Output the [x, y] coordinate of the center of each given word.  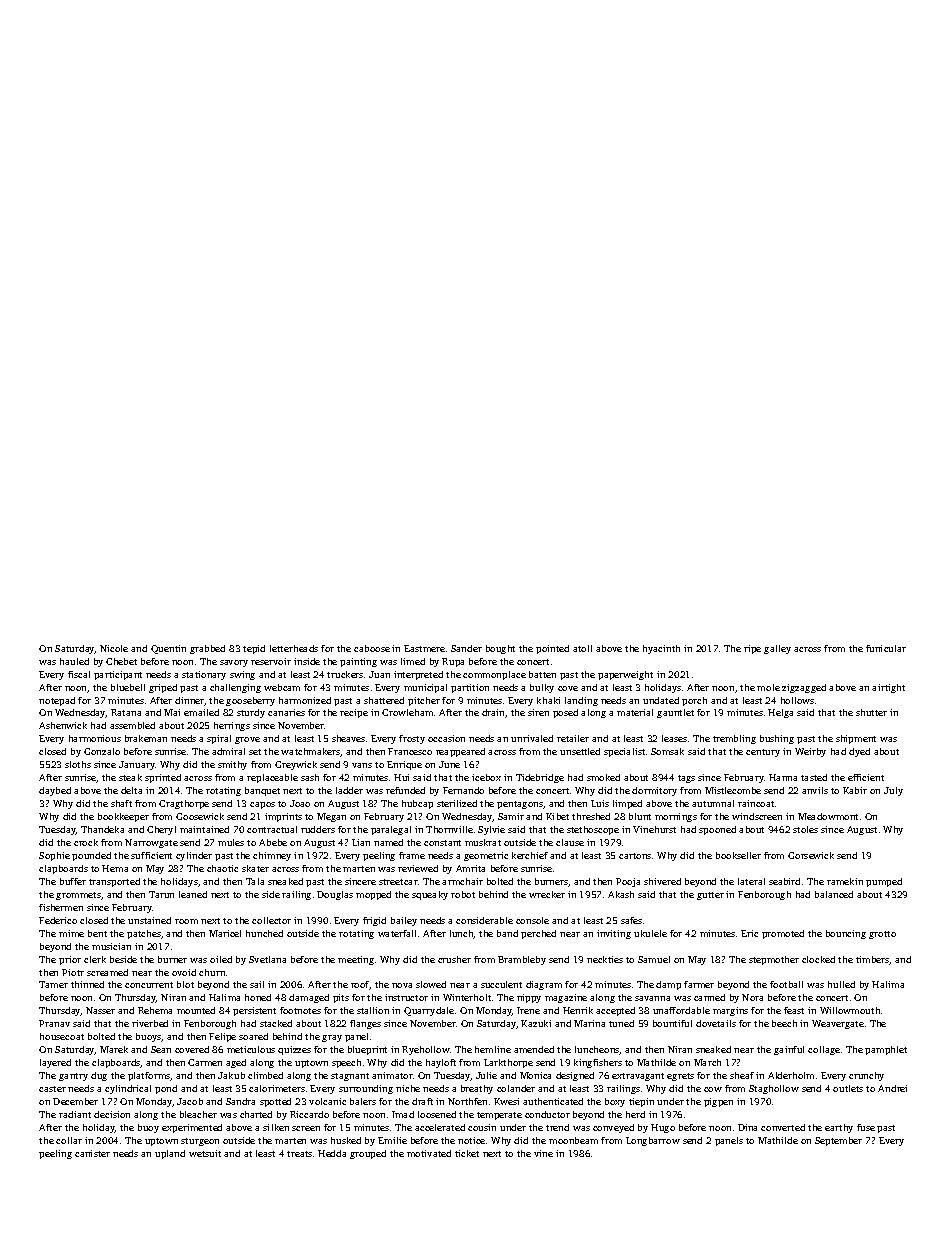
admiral [228, 751]
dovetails [716, 1023]
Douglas [335, 895]
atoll [582, 648]
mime [71, 933]
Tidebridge [540, 778]
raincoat [756, 803]
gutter [710, 896]
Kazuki [536, 1023]
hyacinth [661, 649]
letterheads [294, 648]
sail [257, 984]
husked [346, 1140]
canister [92, 1153]
